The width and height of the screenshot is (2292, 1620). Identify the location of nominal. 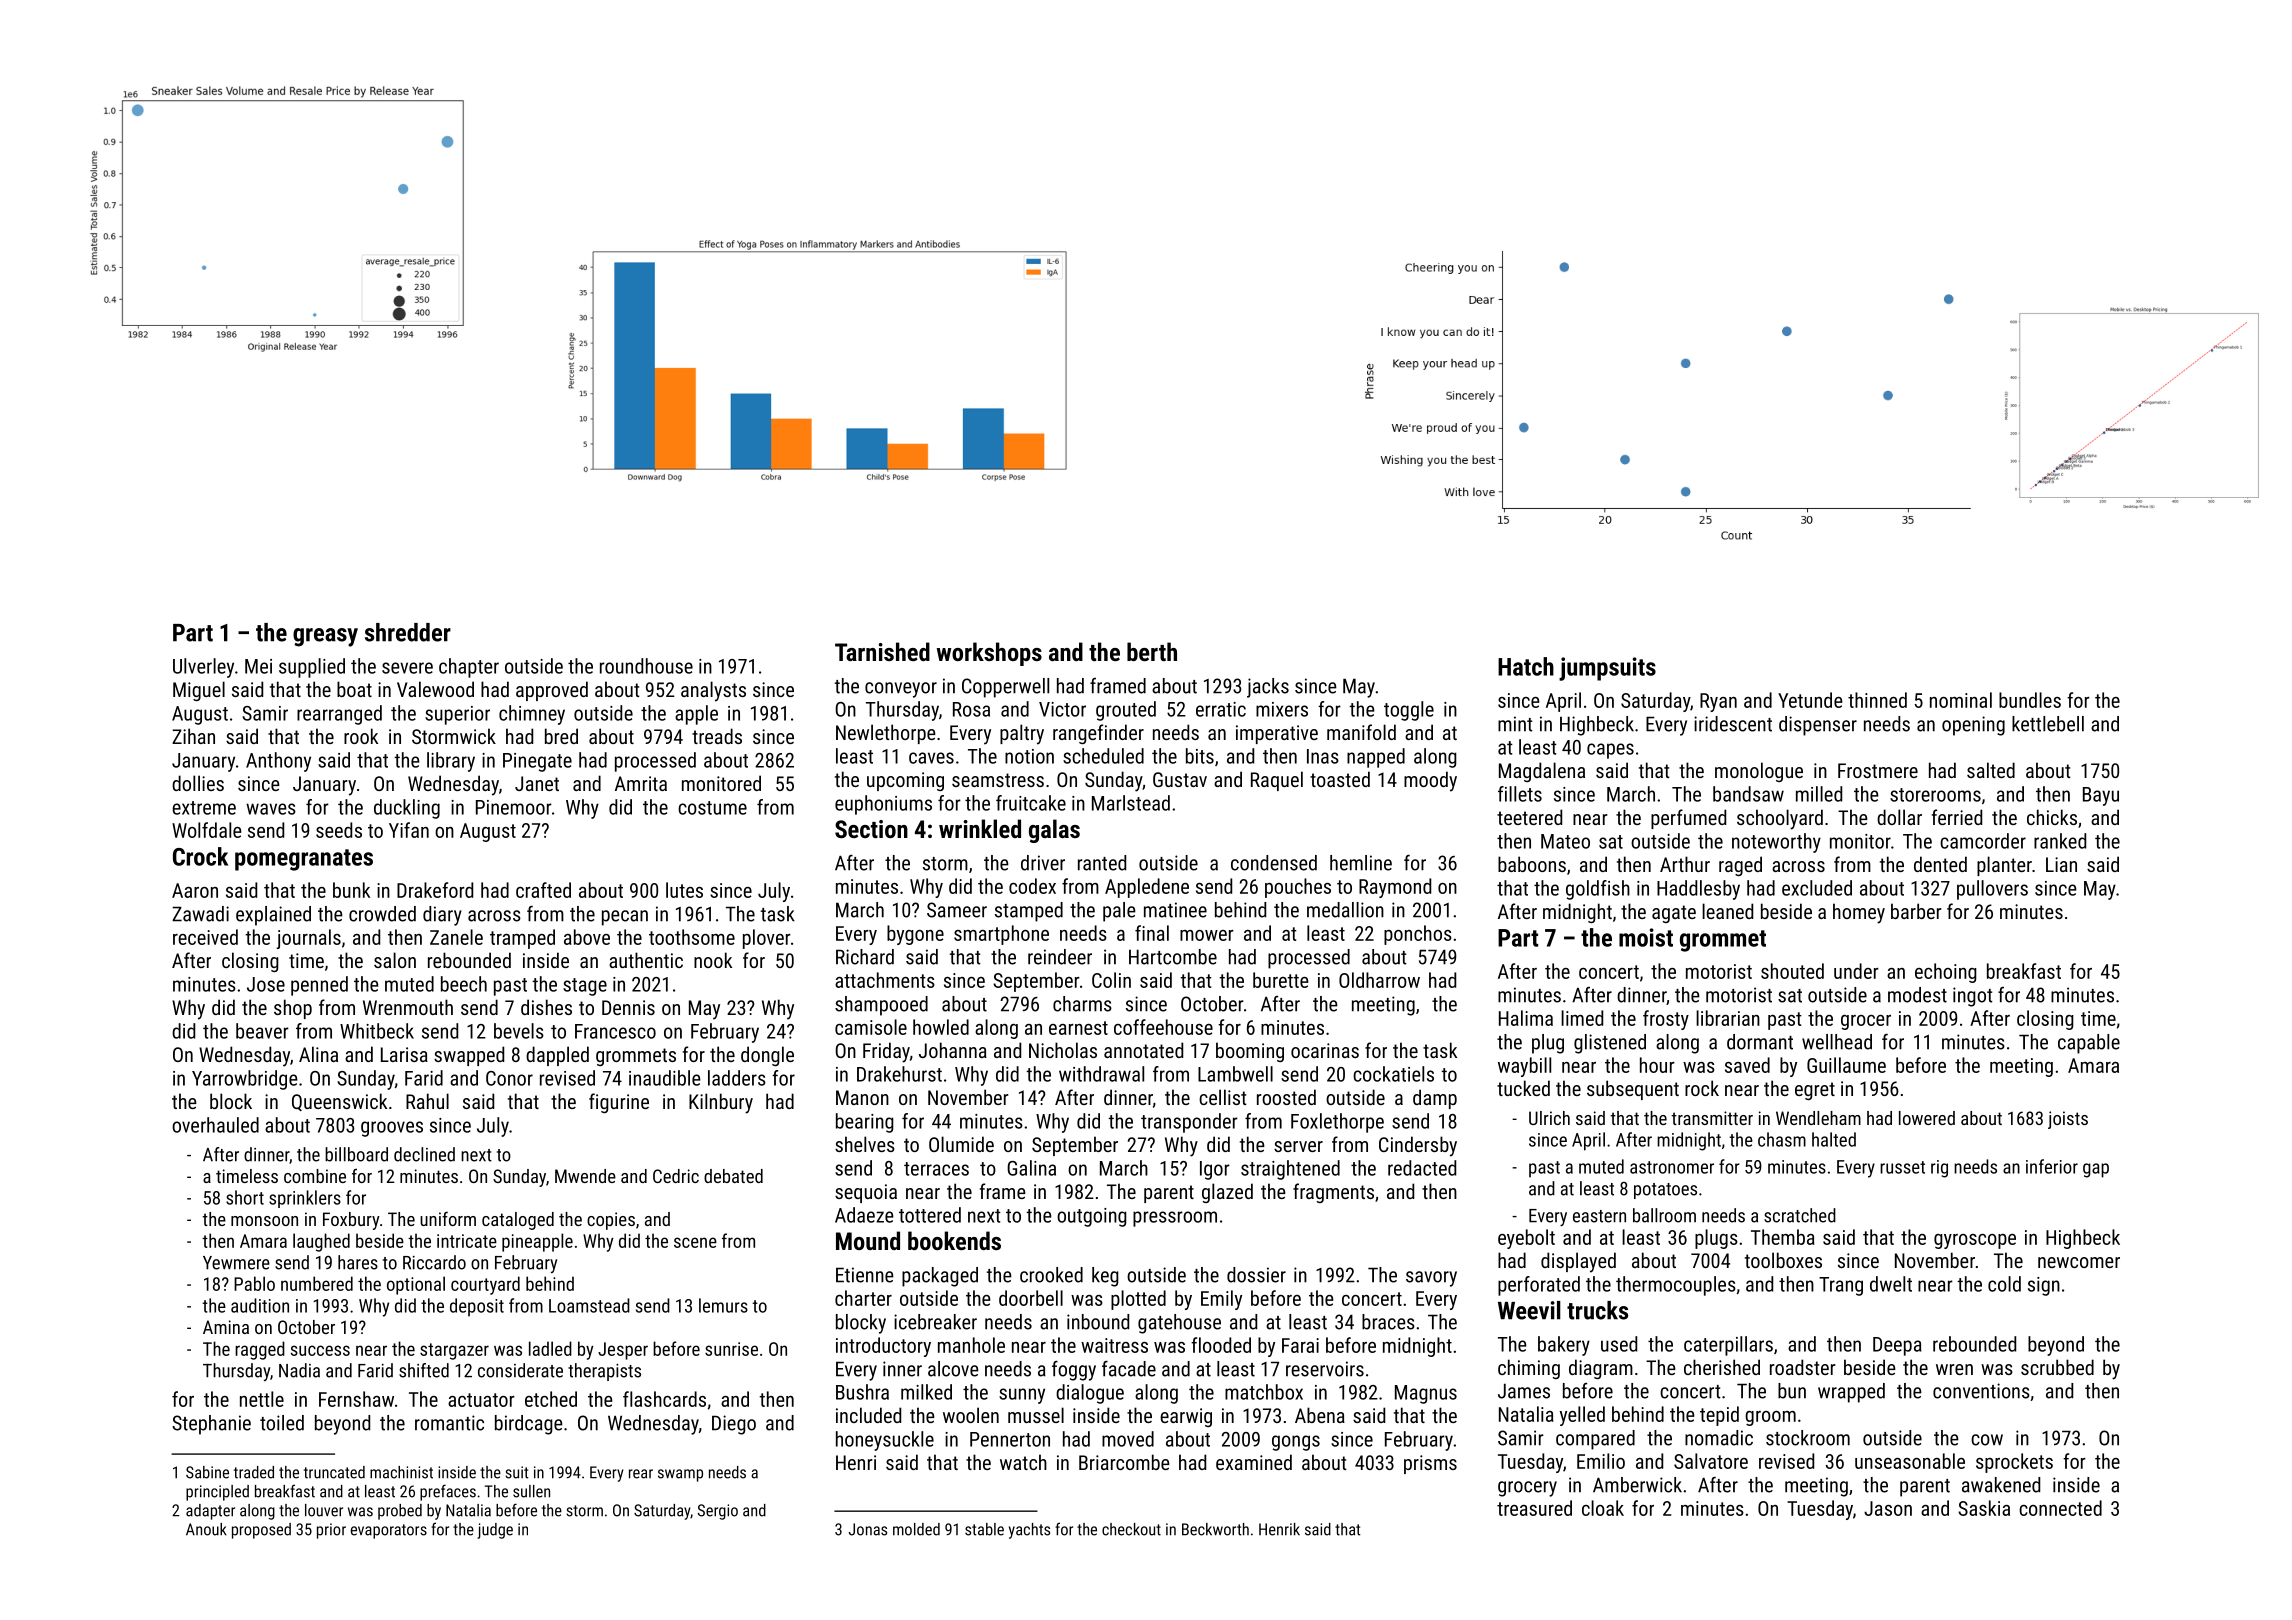
(1961, 700).
